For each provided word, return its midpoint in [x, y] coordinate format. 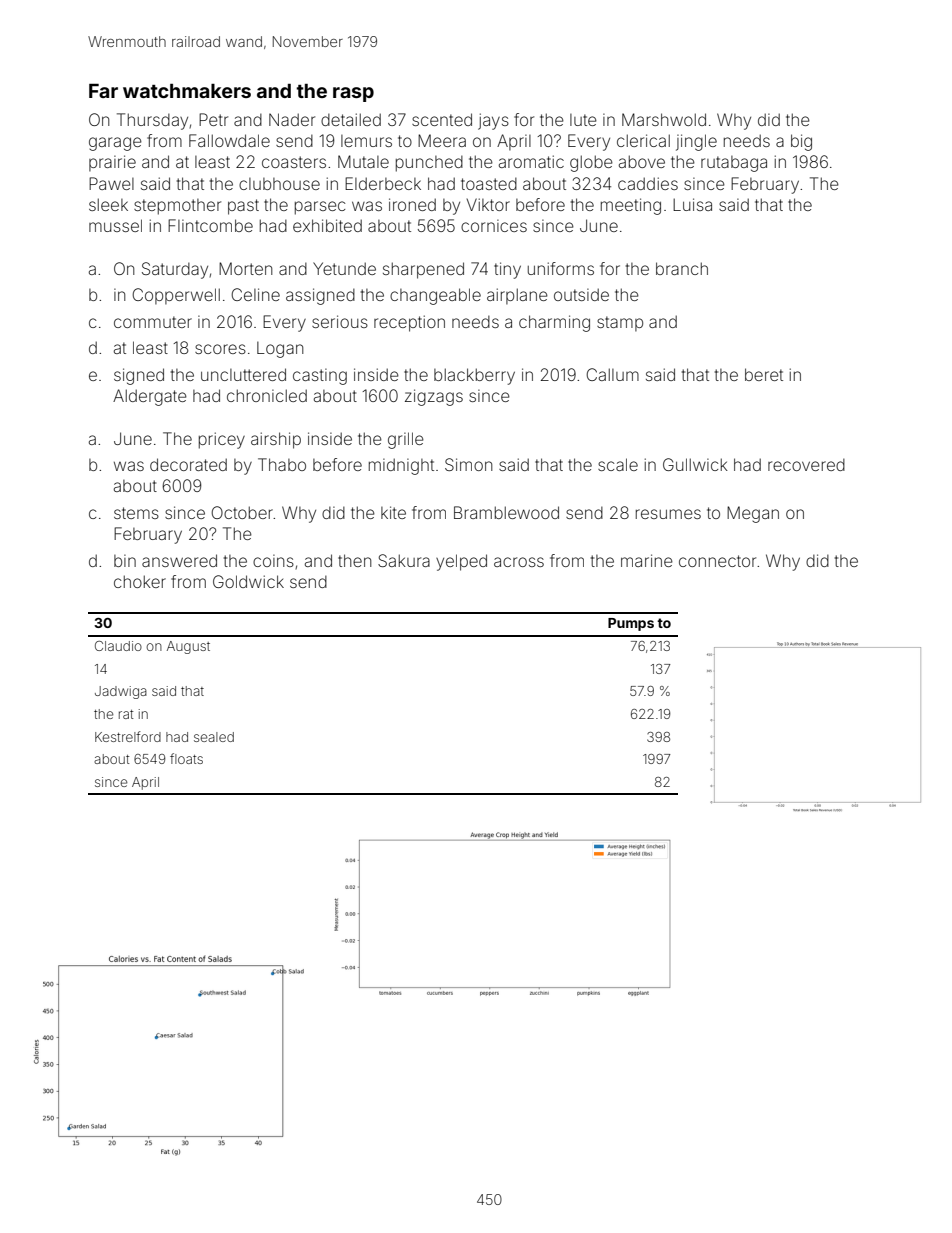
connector [717, 561]
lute [583, 120]
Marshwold [664, 119]
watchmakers [187, 91]
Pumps [631, 624]
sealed [214, 737]
